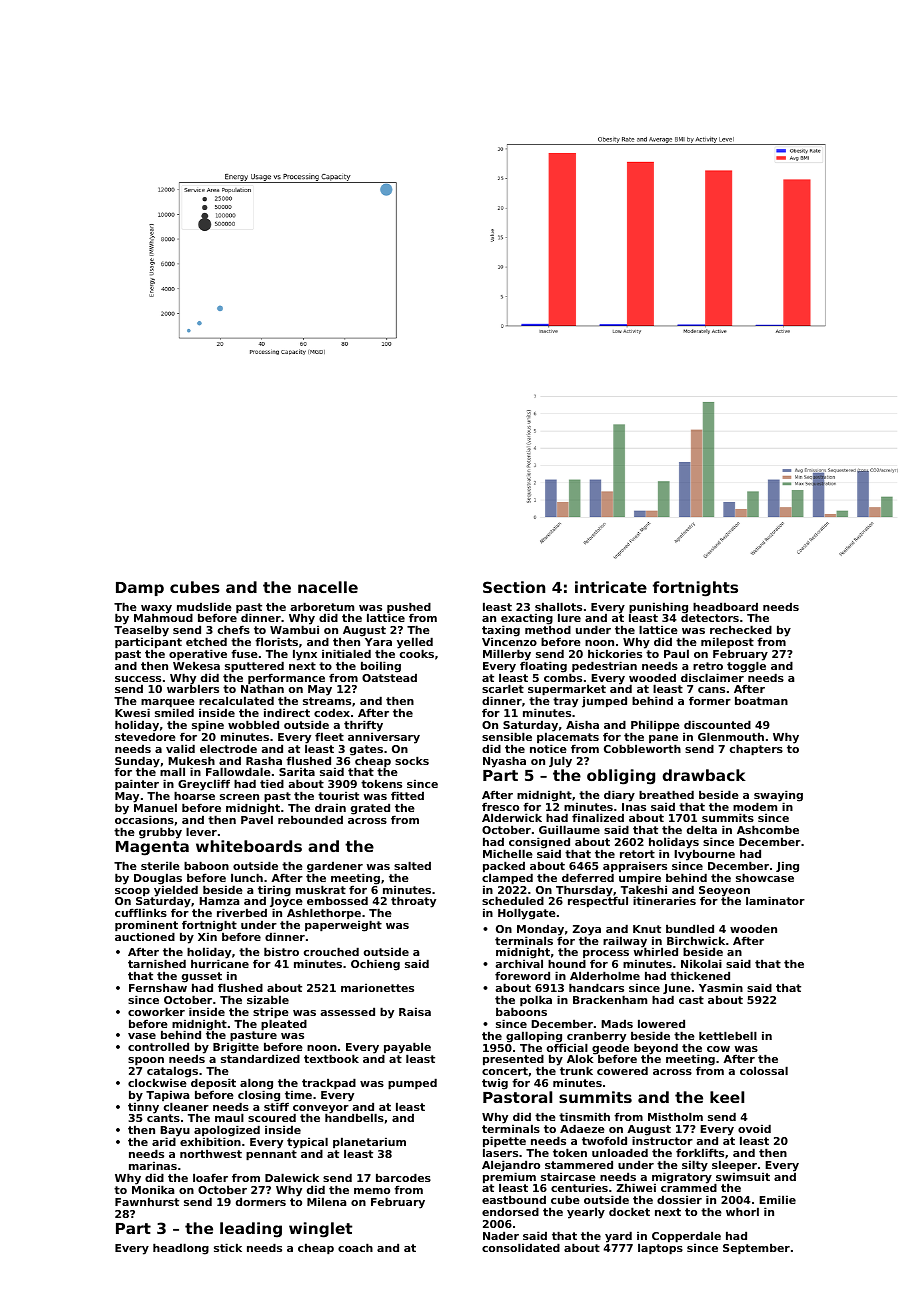 The image size is (924, 1308). What do you see at coordinates (158, 879) in the screenshot?
I see `Douglas` at bounding box center [158, 879].
